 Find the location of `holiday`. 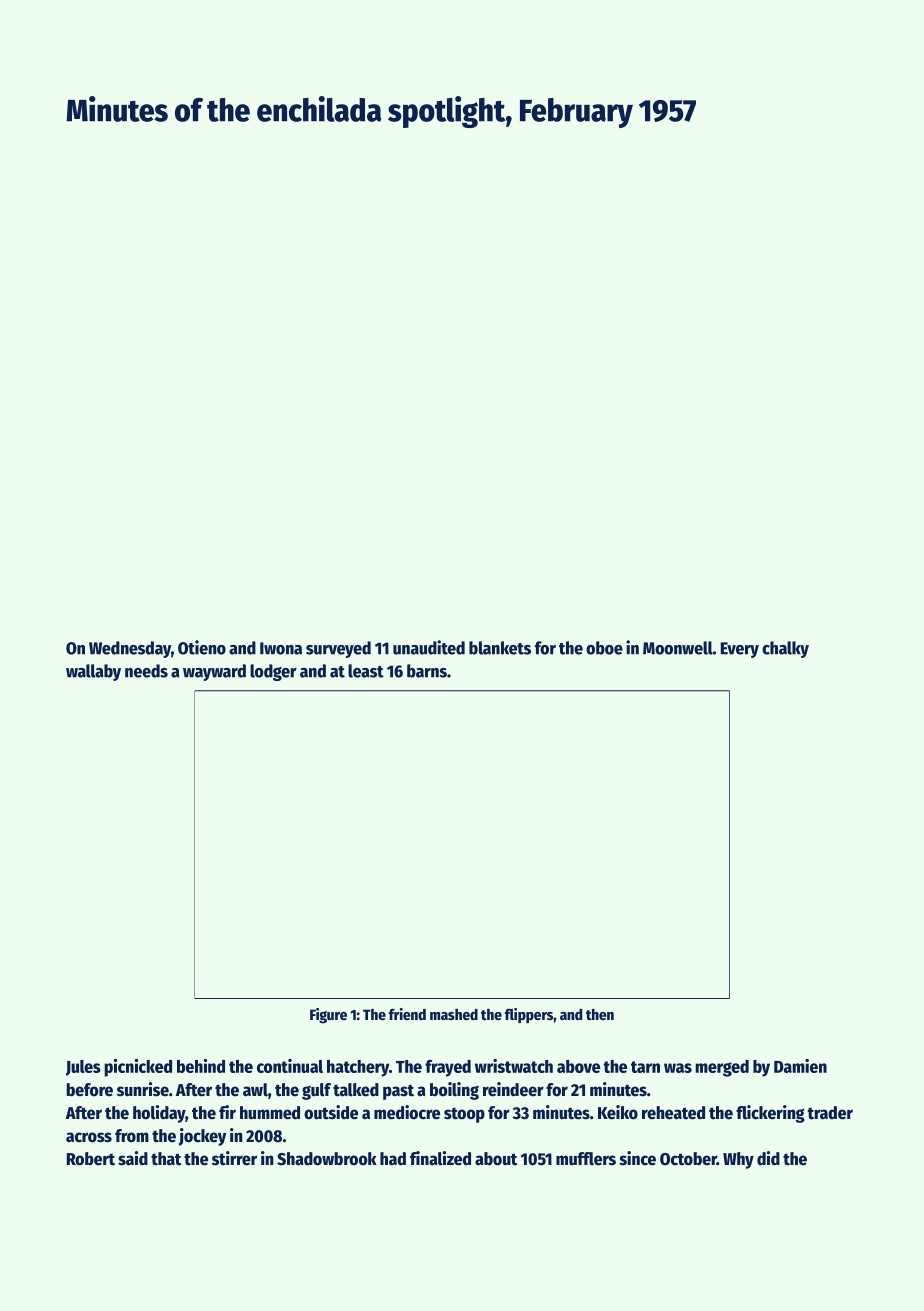

holiday is located at coordinates (159, 1114).
